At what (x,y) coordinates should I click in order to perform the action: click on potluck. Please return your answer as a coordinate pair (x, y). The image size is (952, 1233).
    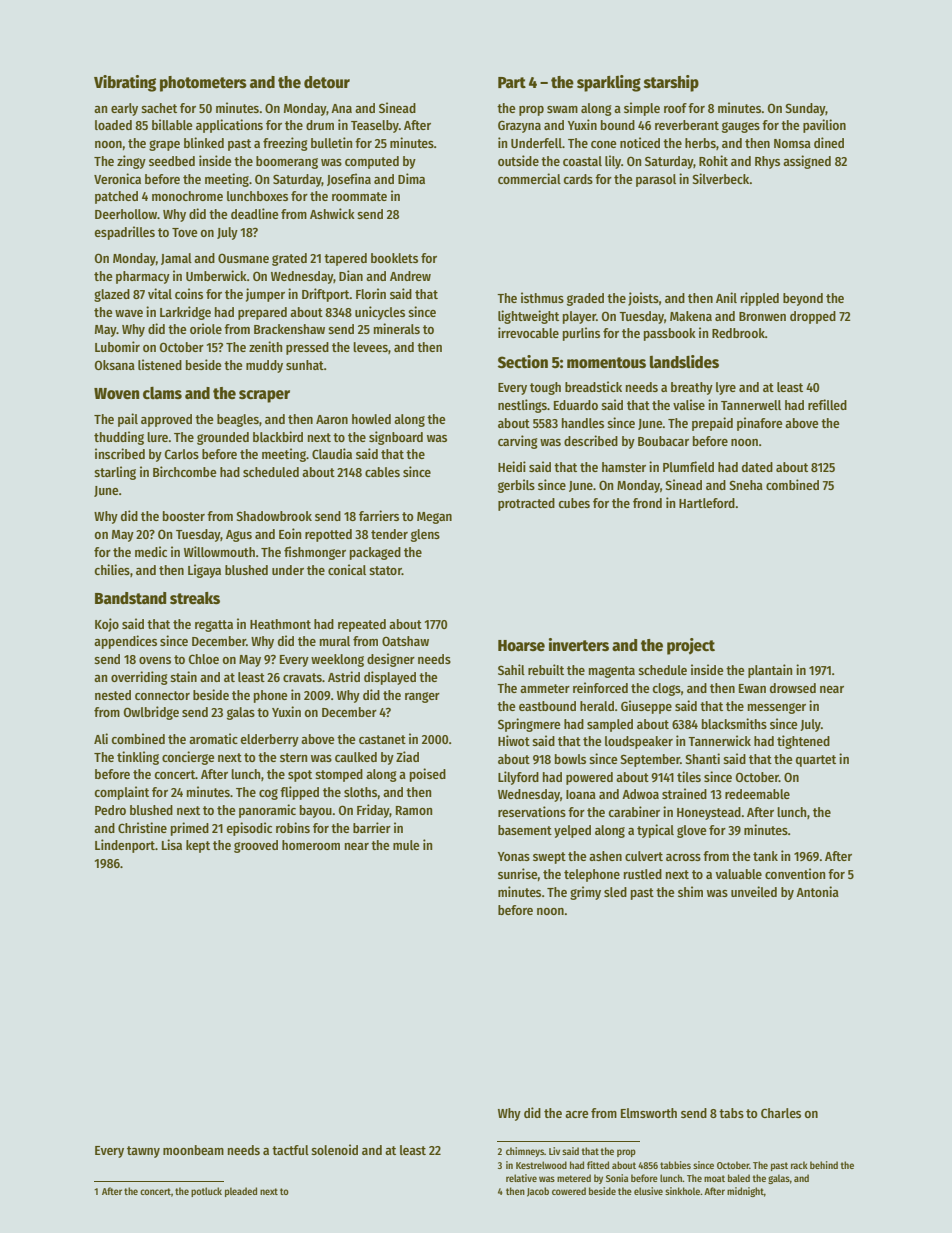
    Looking at the image, I should click on (206, 1192).
